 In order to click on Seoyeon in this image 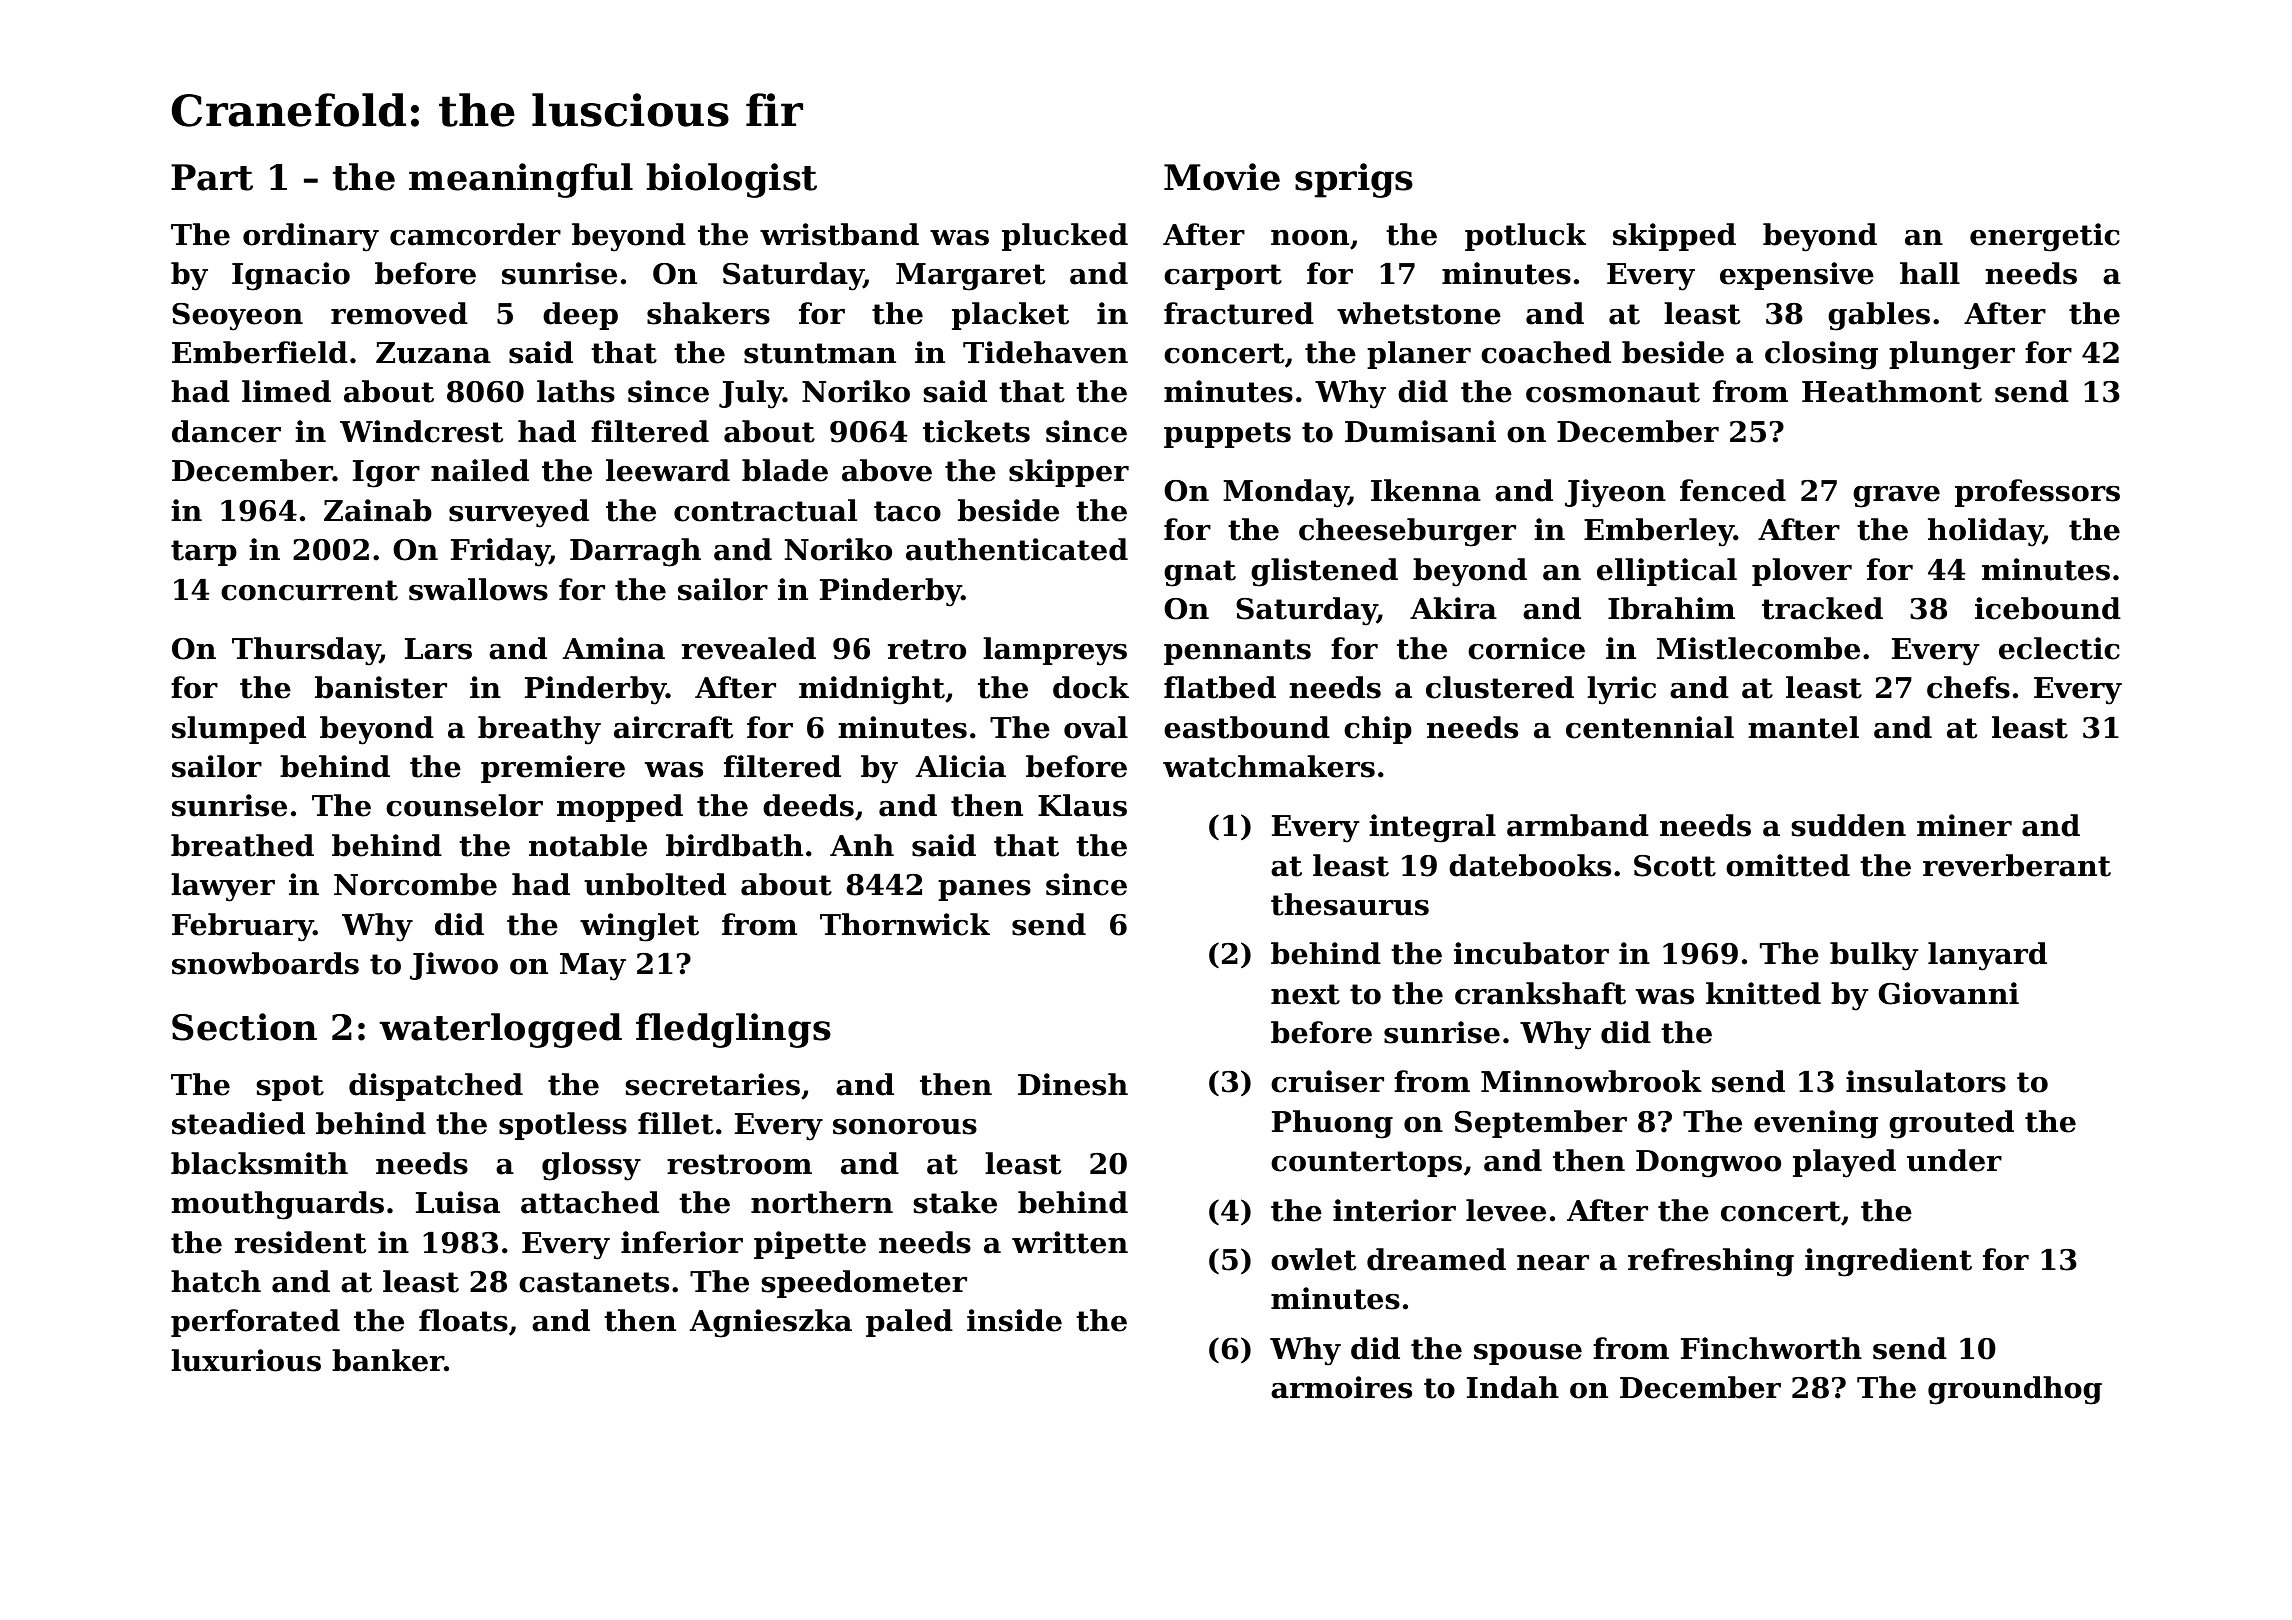, I will do `click(237, 317)`.
